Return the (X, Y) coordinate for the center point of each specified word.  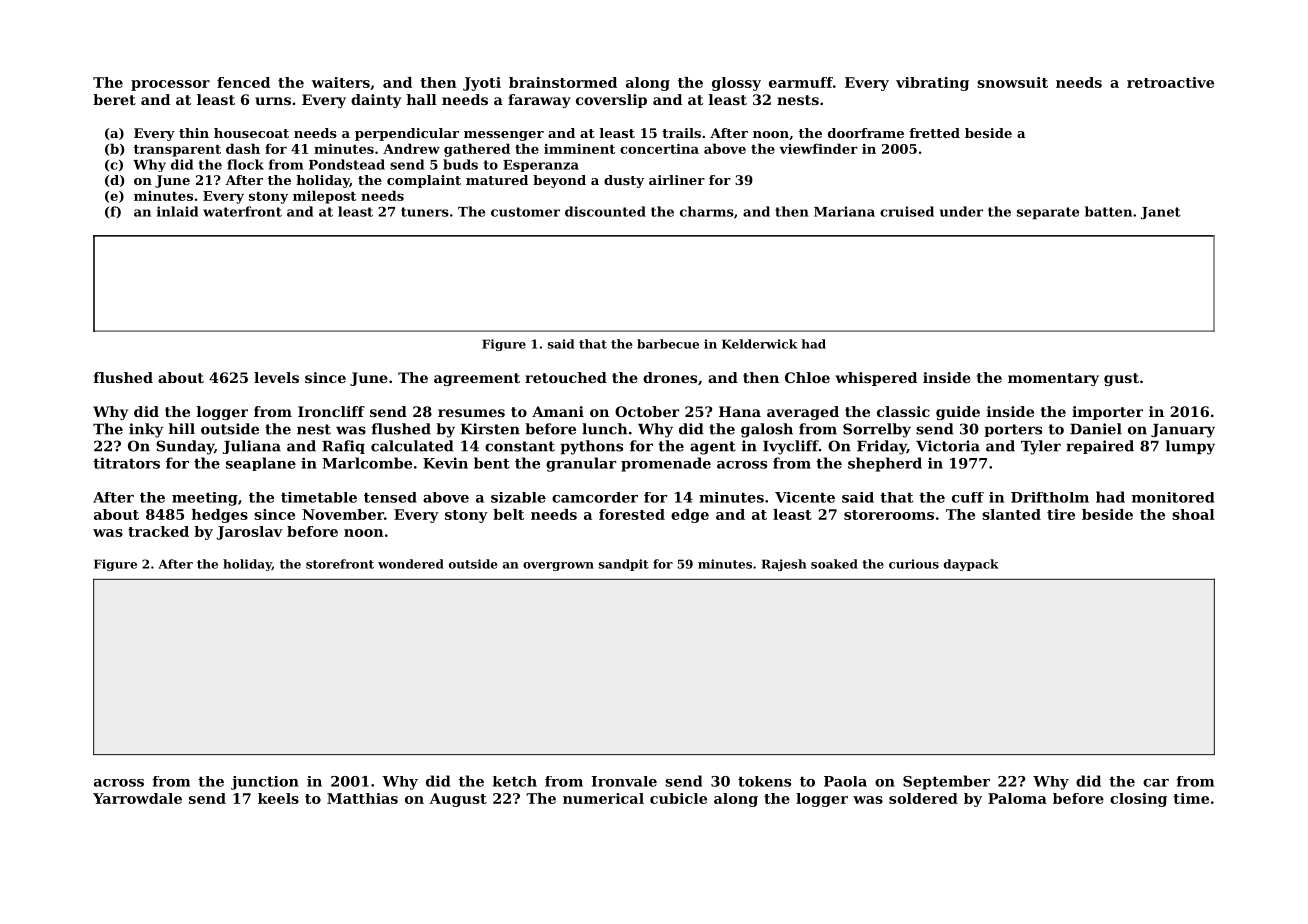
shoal (1193, 514)
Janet (1161, 213)
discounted (605, 211)
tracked (158, 531)
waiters (340, 82)
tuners (425, 212)
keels (278, 798)
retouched (566, 377)
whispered (876, 379)
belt (508, 514)
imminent (579, 149)
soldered (923, 798)
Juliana (251, 447)
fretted (934, 133)
